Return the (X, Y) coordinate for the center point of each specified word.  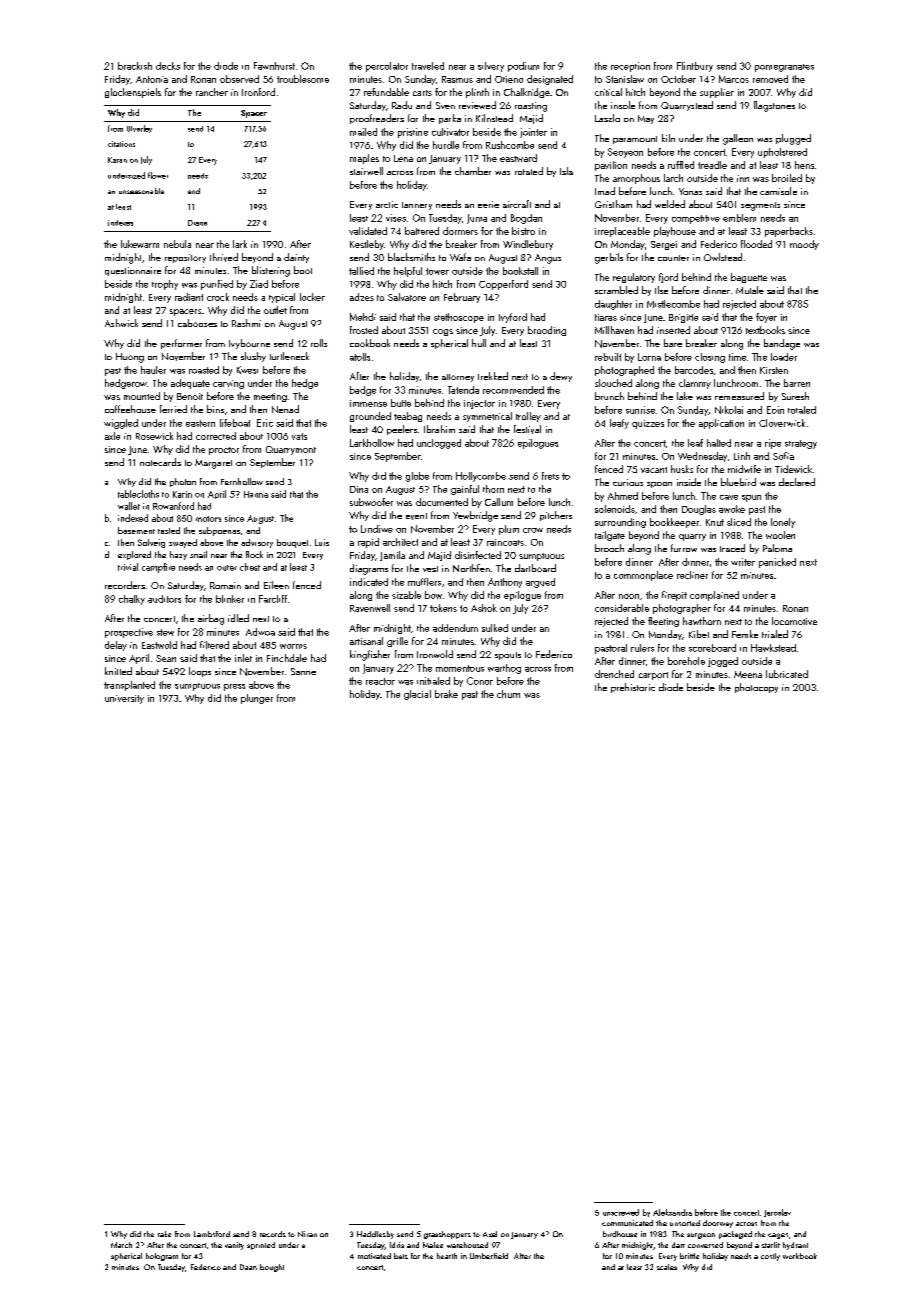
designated (550, 80)
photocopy (756, 688)
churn (508, 694)
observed (239, 79)
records (273, 1234)
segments (760, 206)
